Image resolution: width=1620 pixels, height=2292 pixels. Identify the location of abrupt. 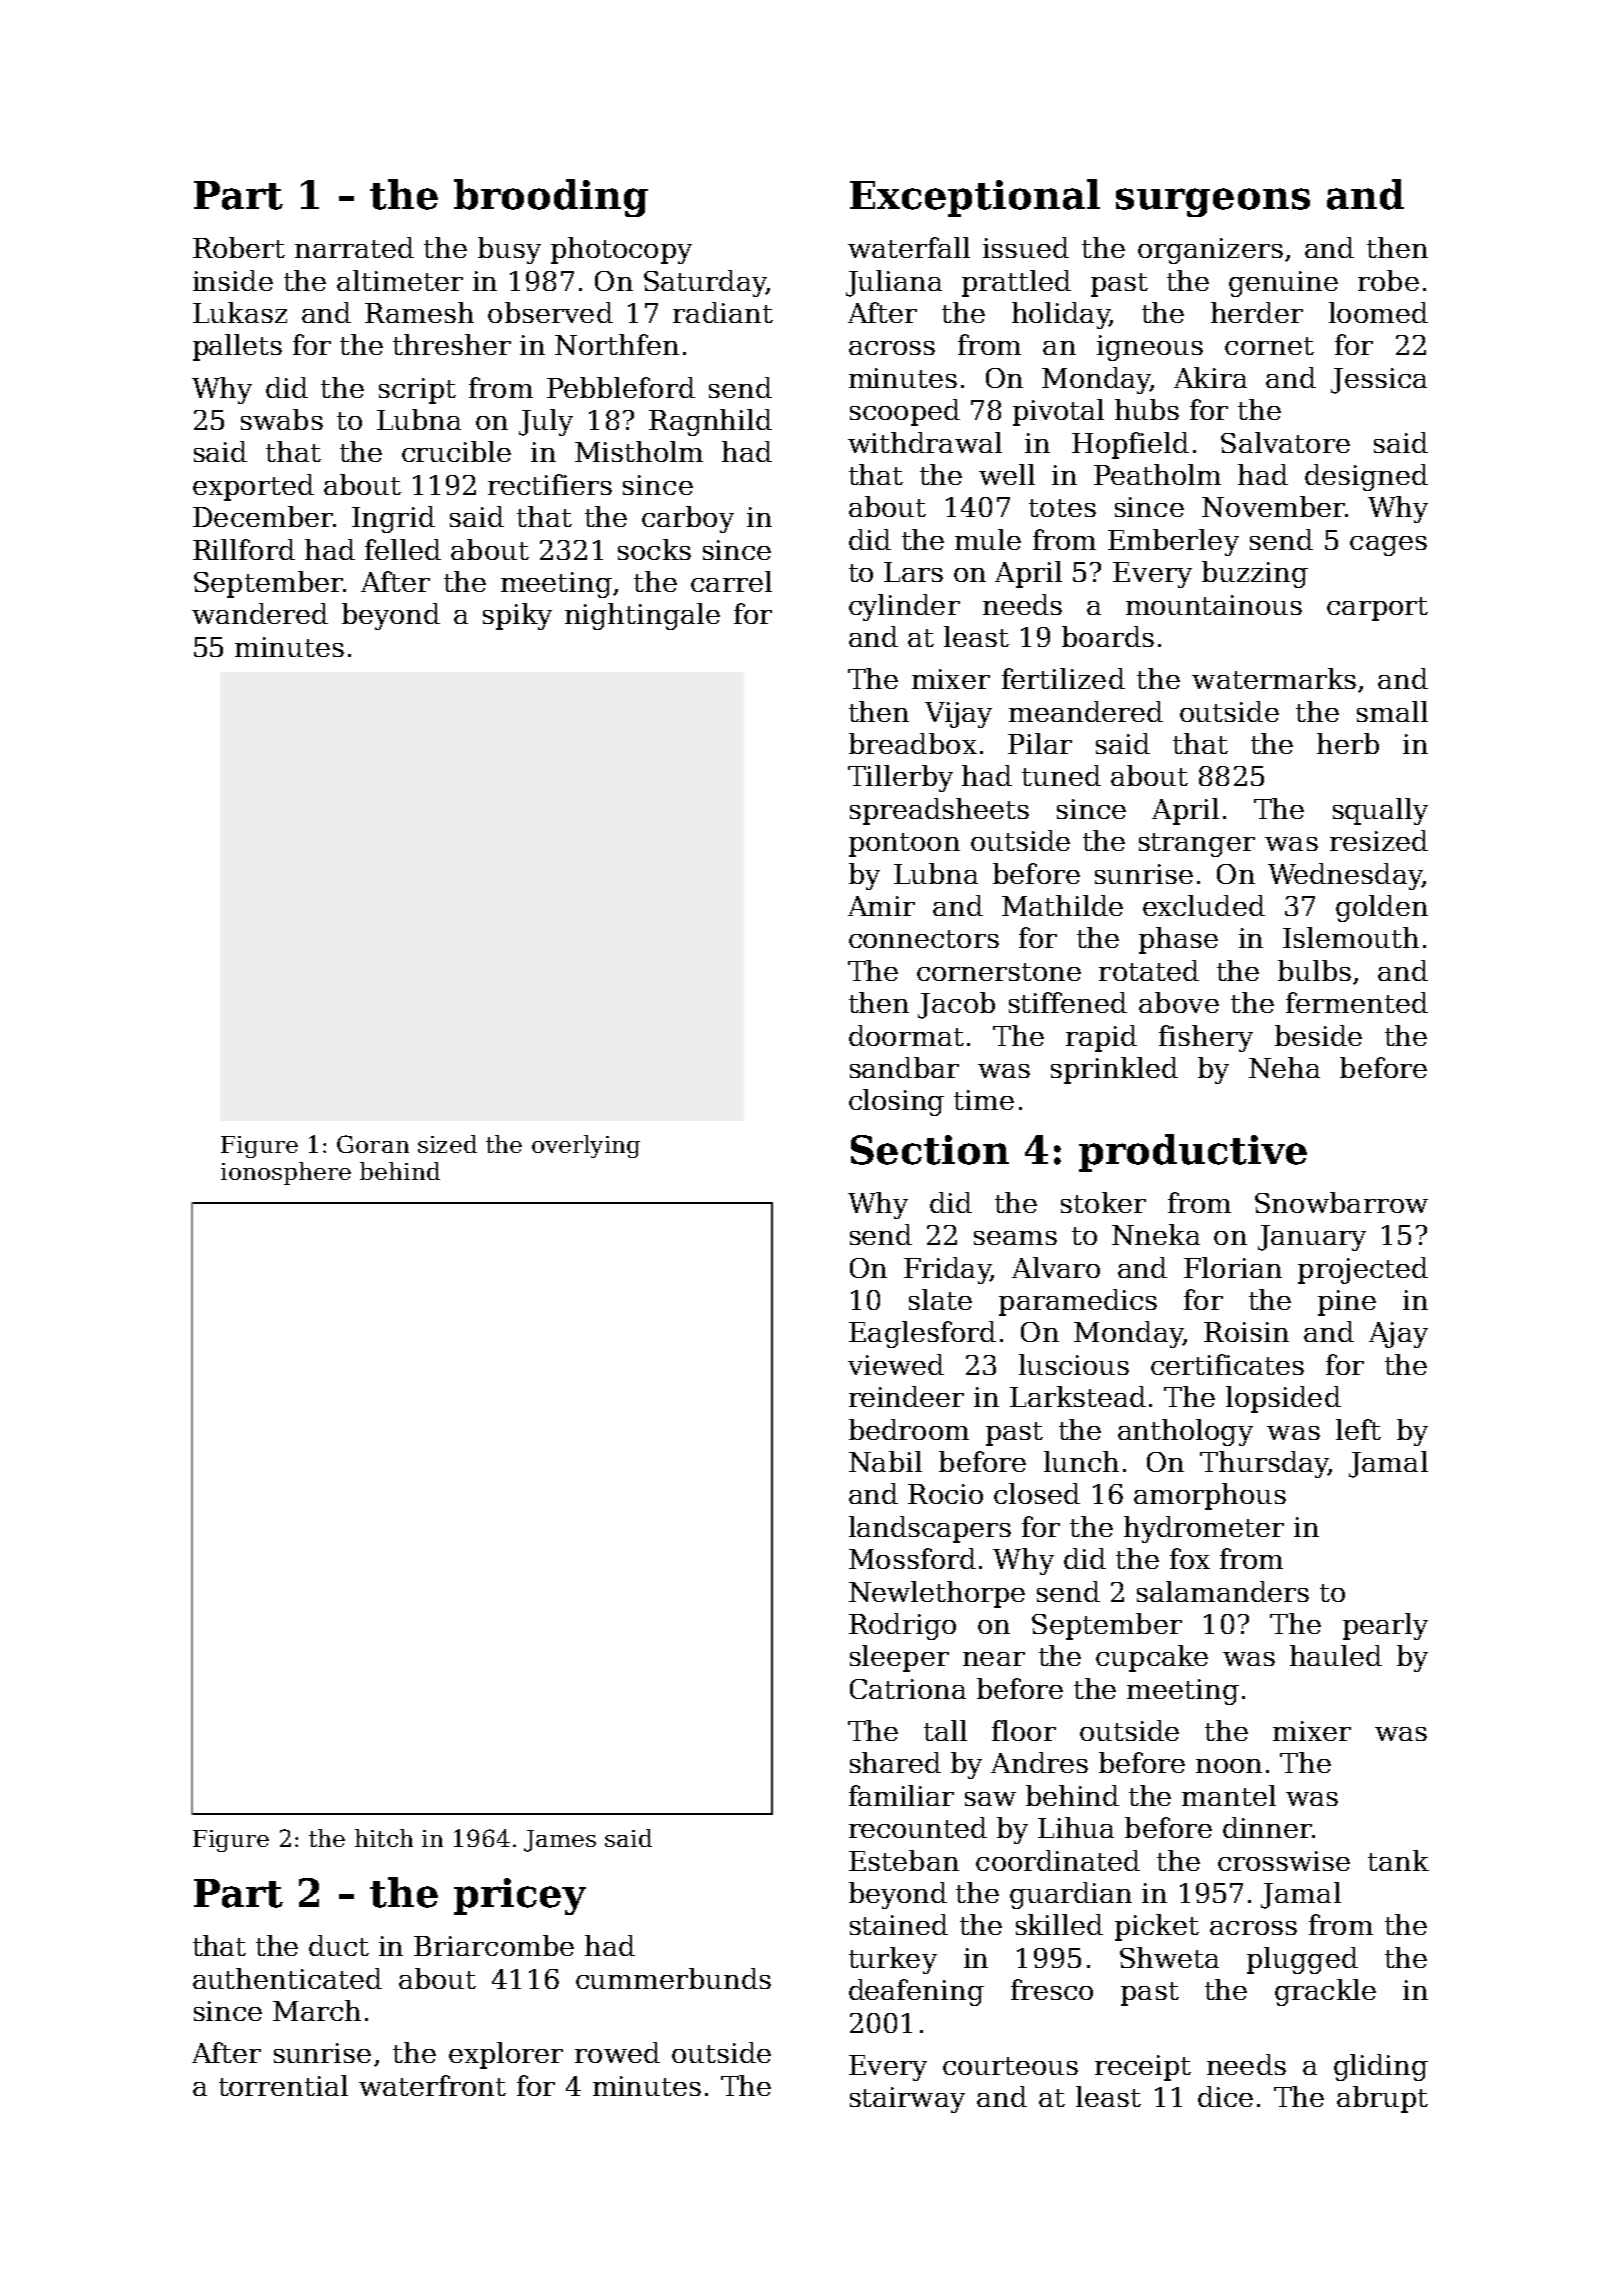
(1382, 2099).
